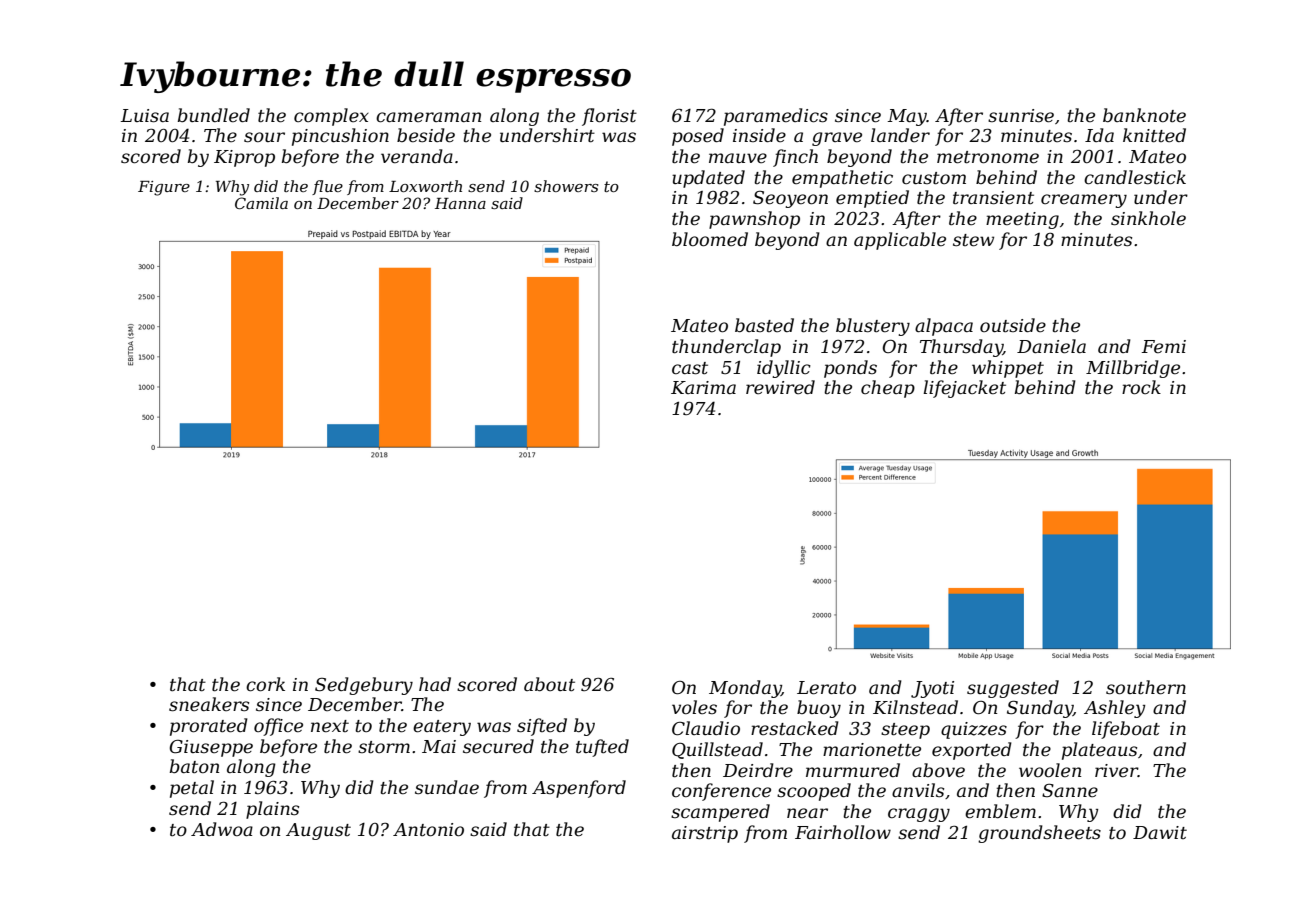 This screenshot has width=1308, height=924. I want to click on flue, so click(327, 187).
